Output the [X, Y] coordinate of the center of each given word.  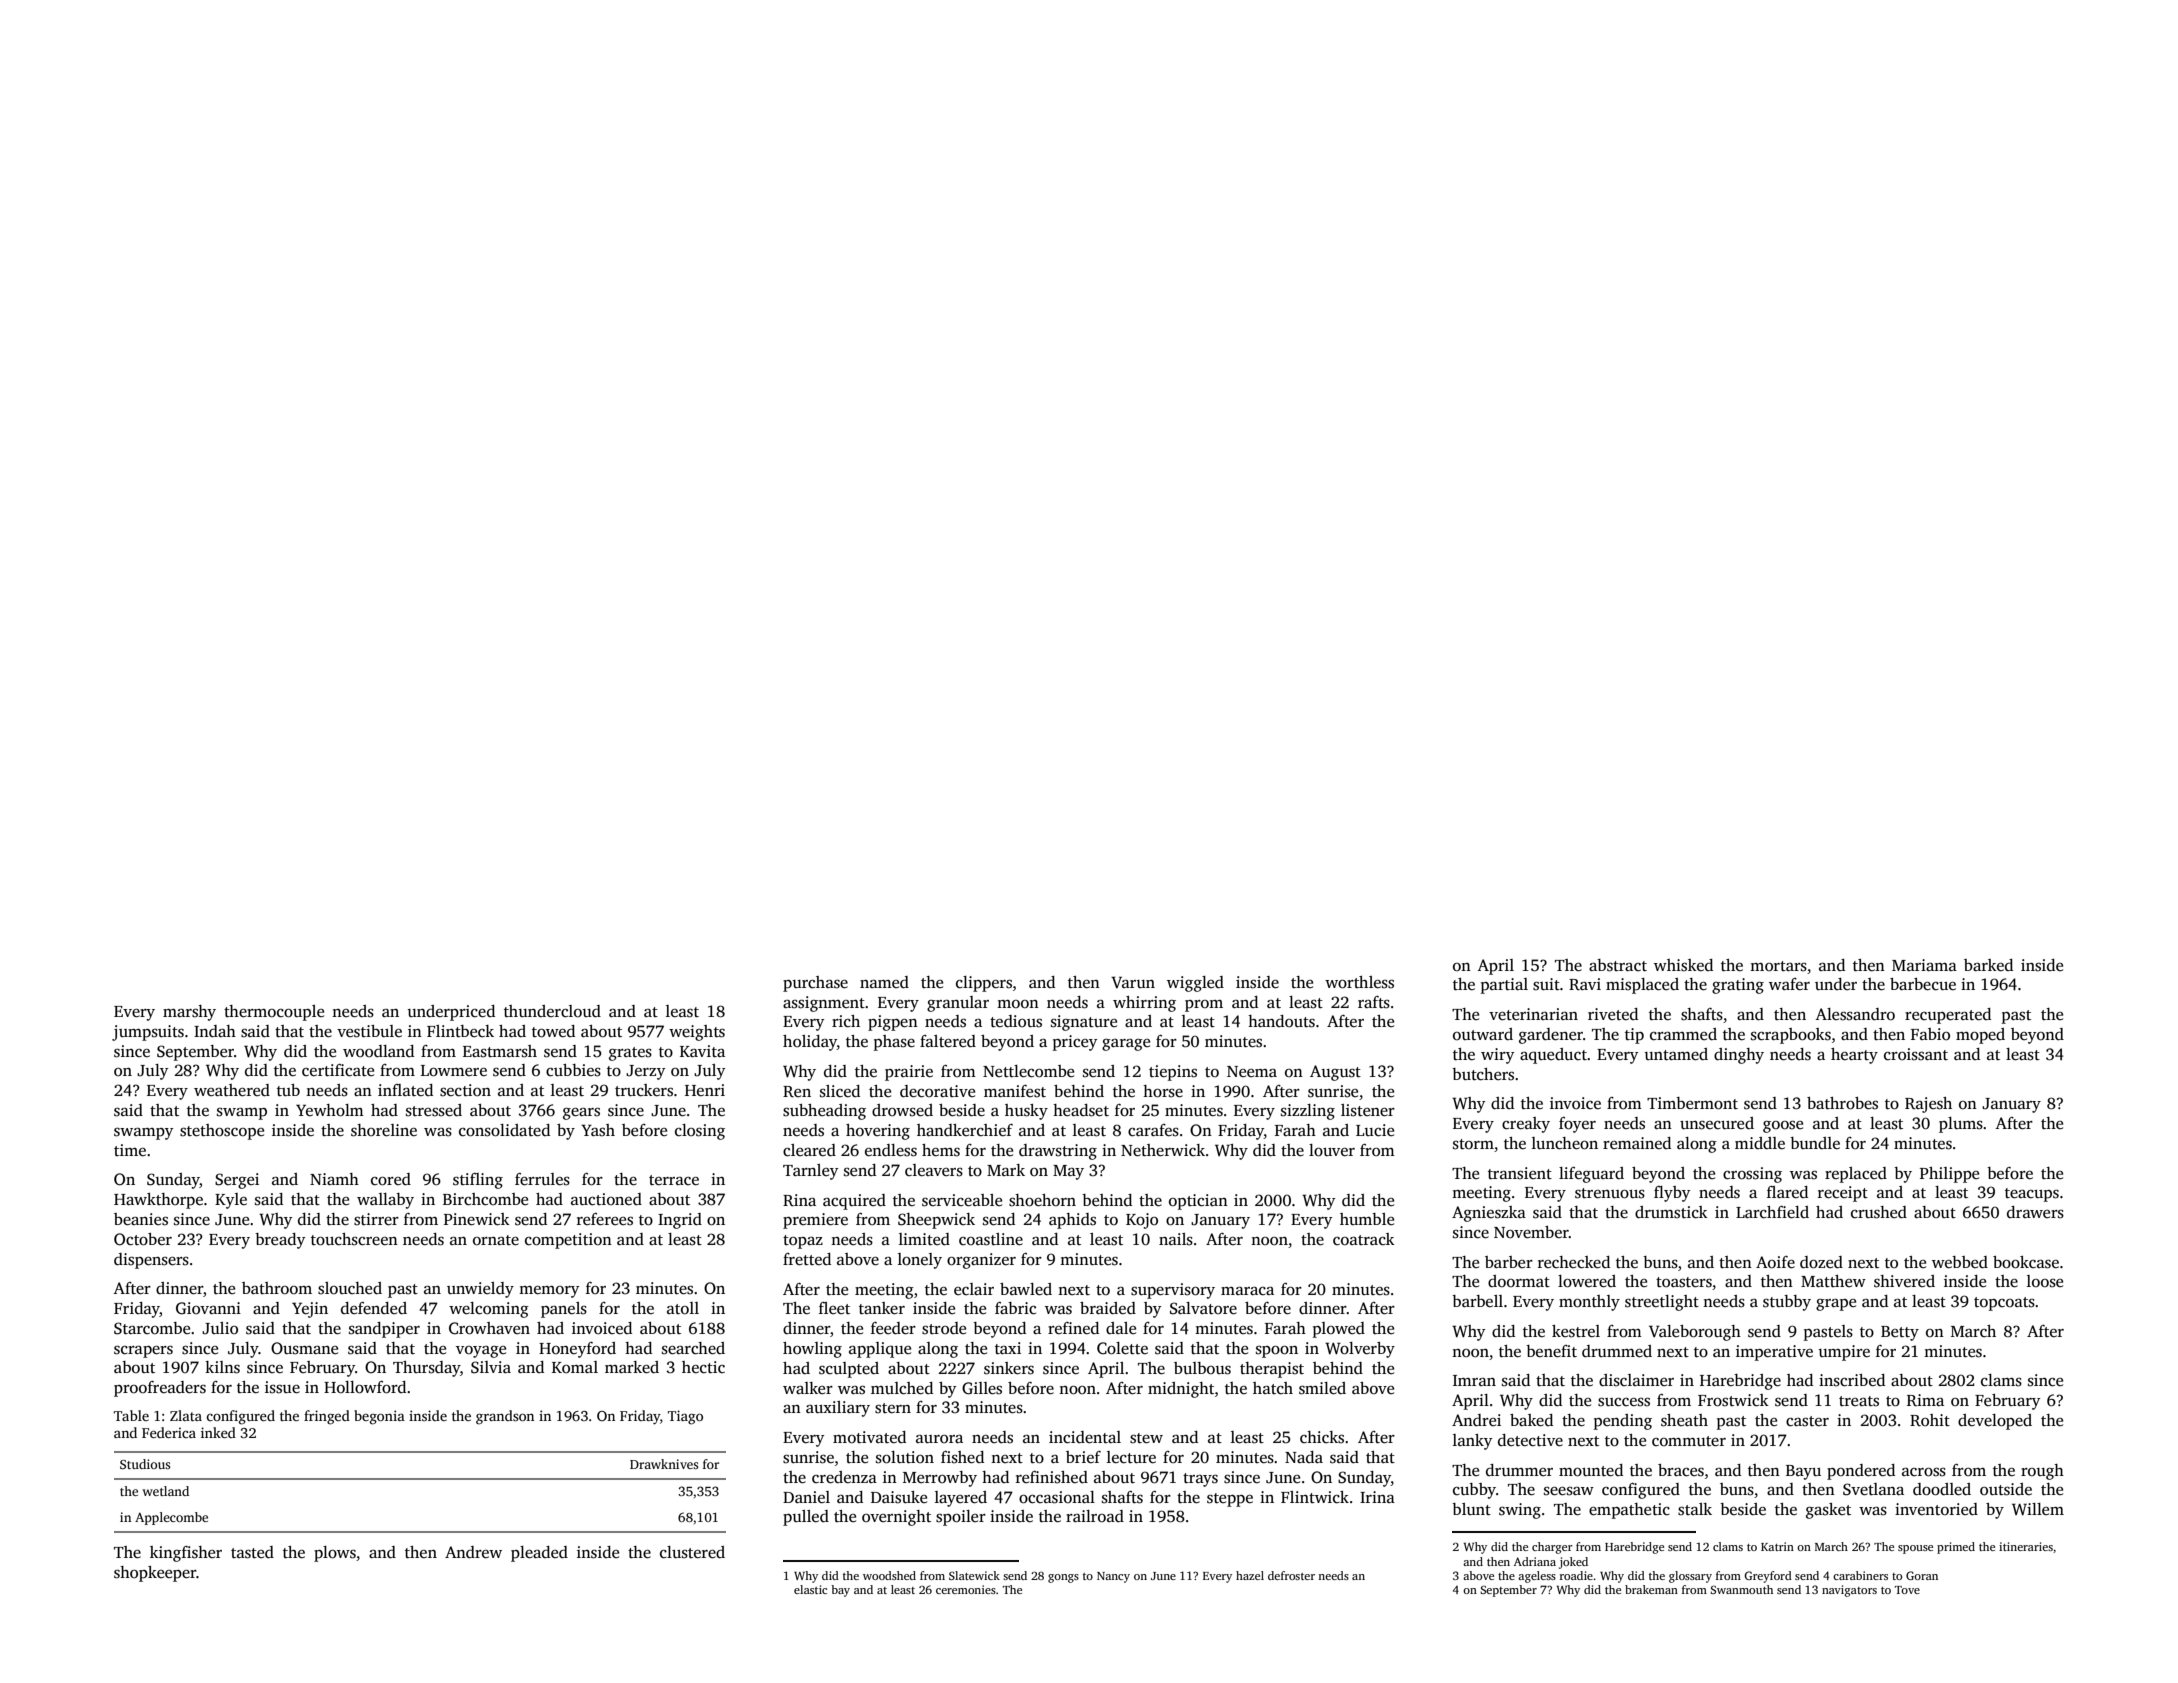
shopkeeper [155, 1574]
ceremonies [966, 1589]
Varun [1133, 982]
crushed [1879, 1212]
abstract [1618, 965]
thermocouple [274, 1013]
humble [1367, 1219]
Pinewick [477, 1219]
